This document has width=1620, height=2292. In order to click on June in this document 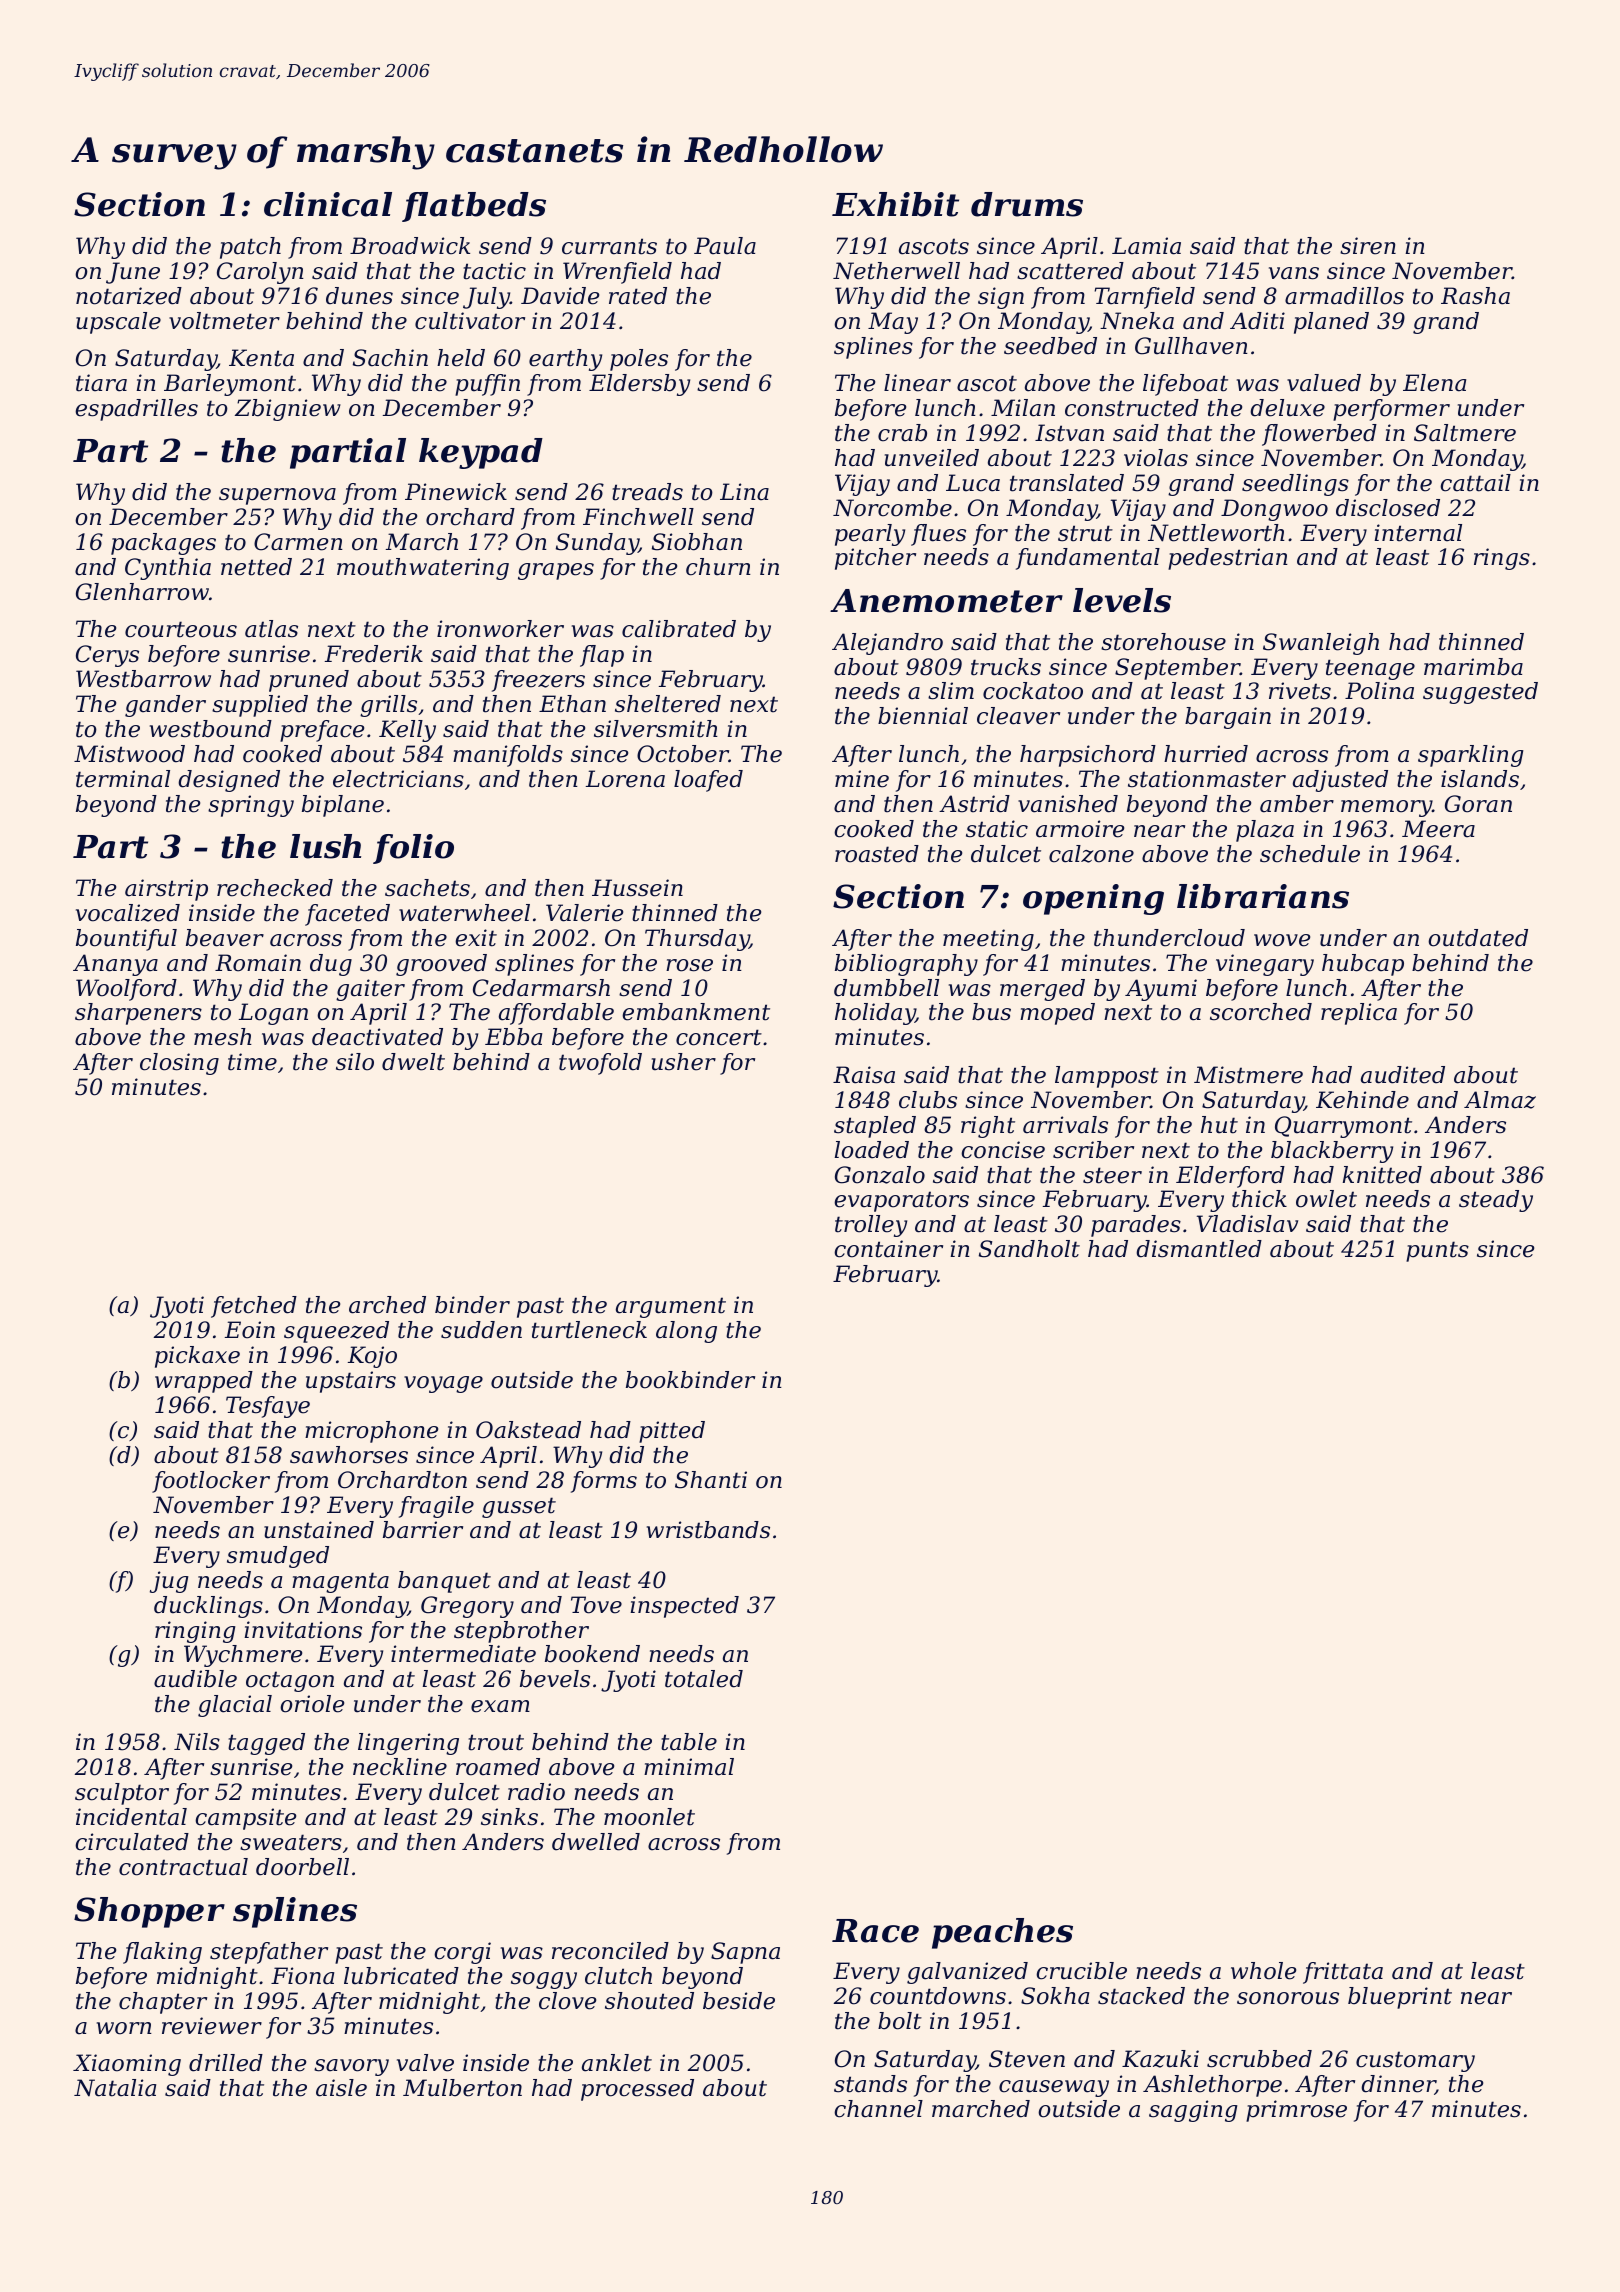, I will do `click(133, 273)`.
